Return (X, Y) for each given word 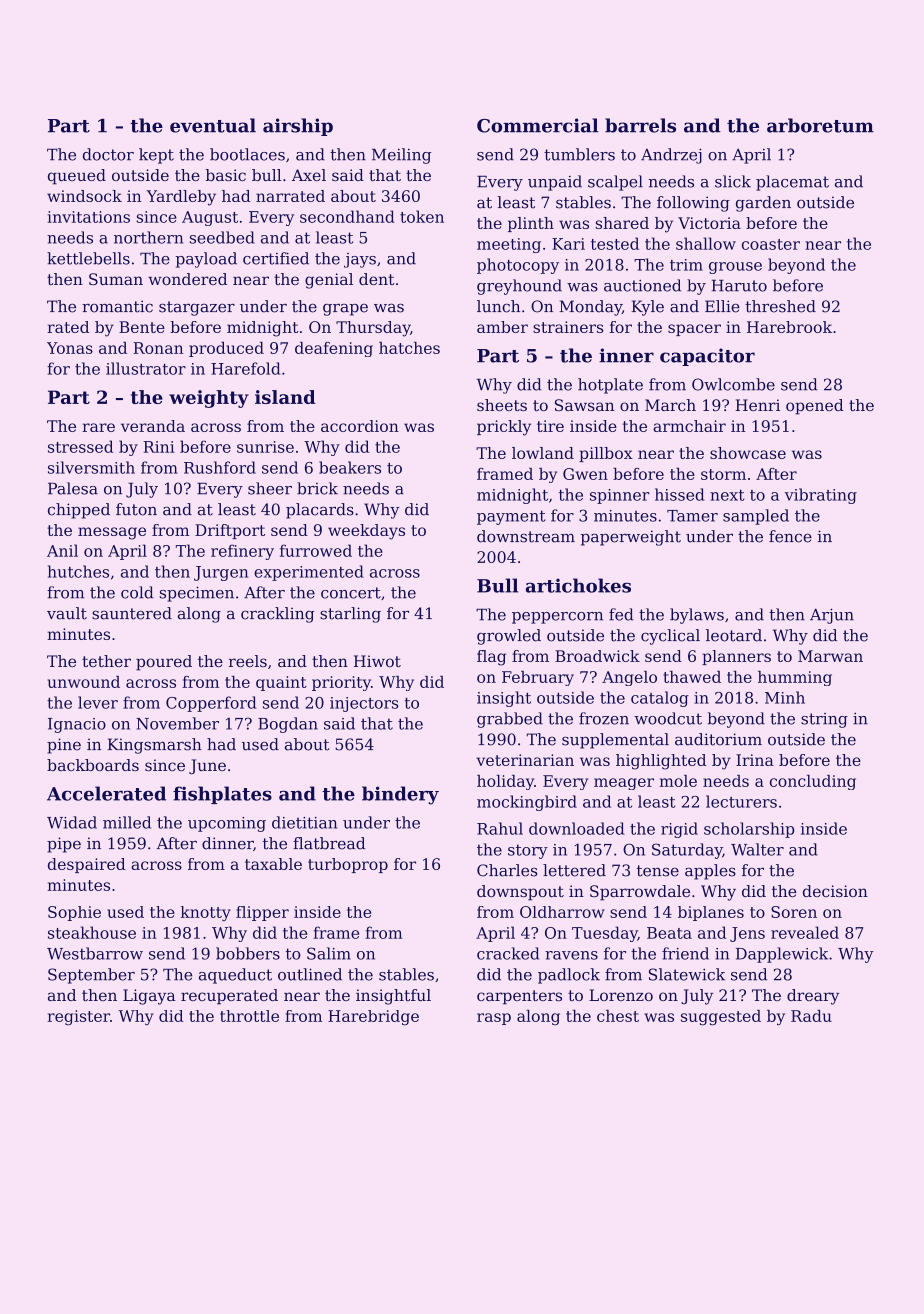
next (727, 495)
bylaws (697, 616)
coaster (771, 244)
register (78, 1017)
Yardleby (181, 198)
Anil (62, 550)
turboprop (348, 865)
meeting (509, 245)
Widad (72, 822)
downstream (526, 536)
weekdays (366, 532)
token (422, 216)
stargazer (197, 308)
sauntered (132, 613)
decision (835, 891)
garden (763, 204)
